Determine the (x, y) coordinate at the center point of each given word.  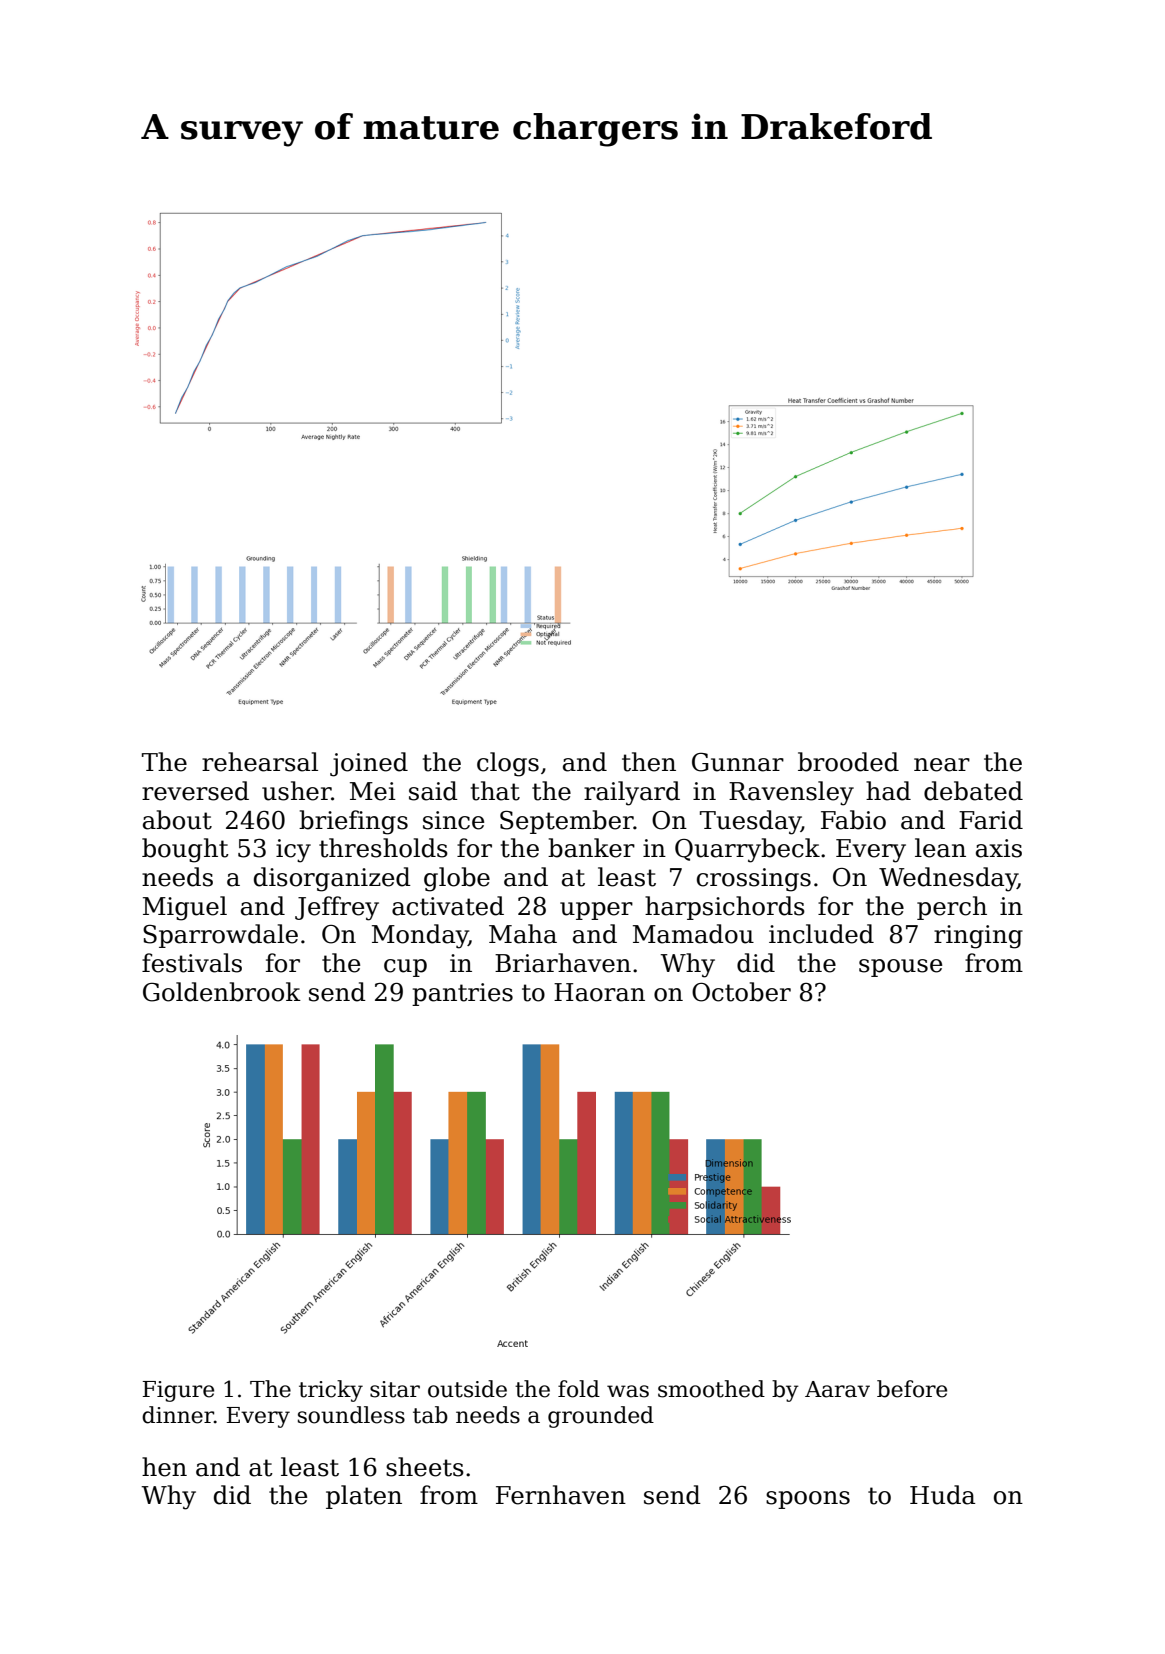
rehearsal (260, 762)
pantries (462, 994)
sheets (425, 1467)
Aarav (837, 1389)
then (649, 762)
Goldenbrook (222, 992)
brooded (848, 762)
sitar (395, 1389)
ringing (978, 937)
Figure (178, 1391)
